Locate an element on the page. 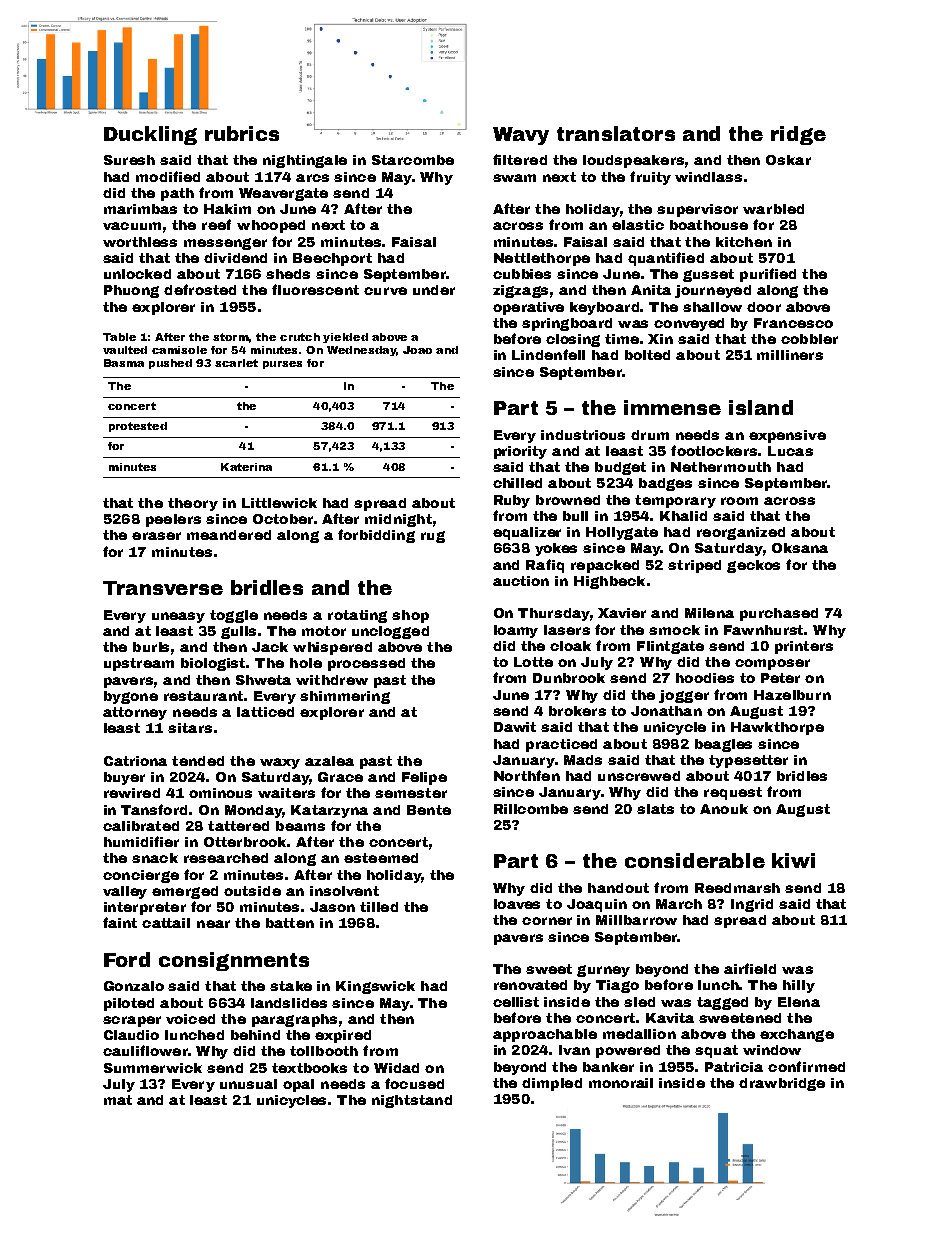  Rillcombe is located at coordinates (531, 809).
